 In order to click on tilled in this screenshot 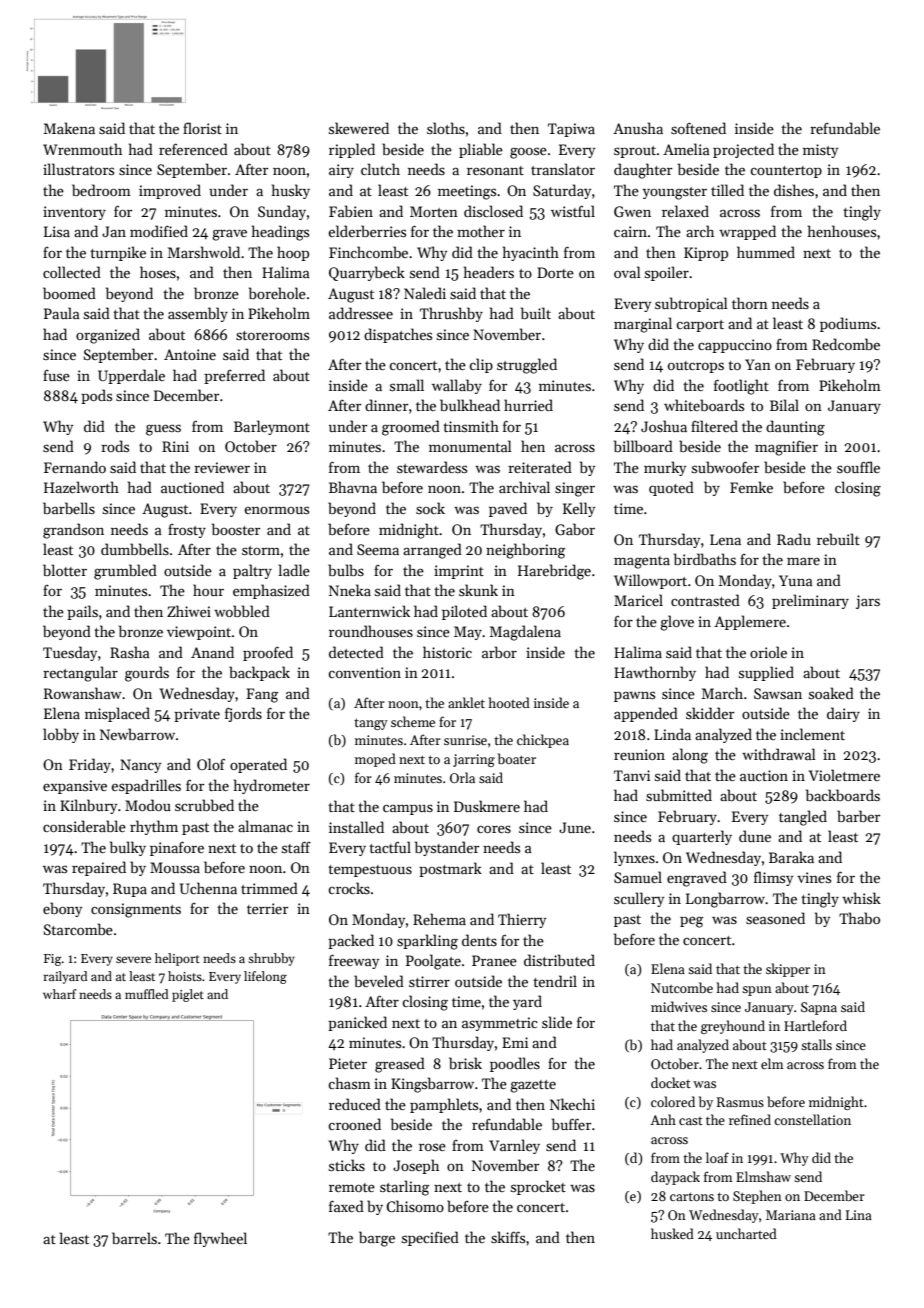, I will do `click(727, 190)`.
